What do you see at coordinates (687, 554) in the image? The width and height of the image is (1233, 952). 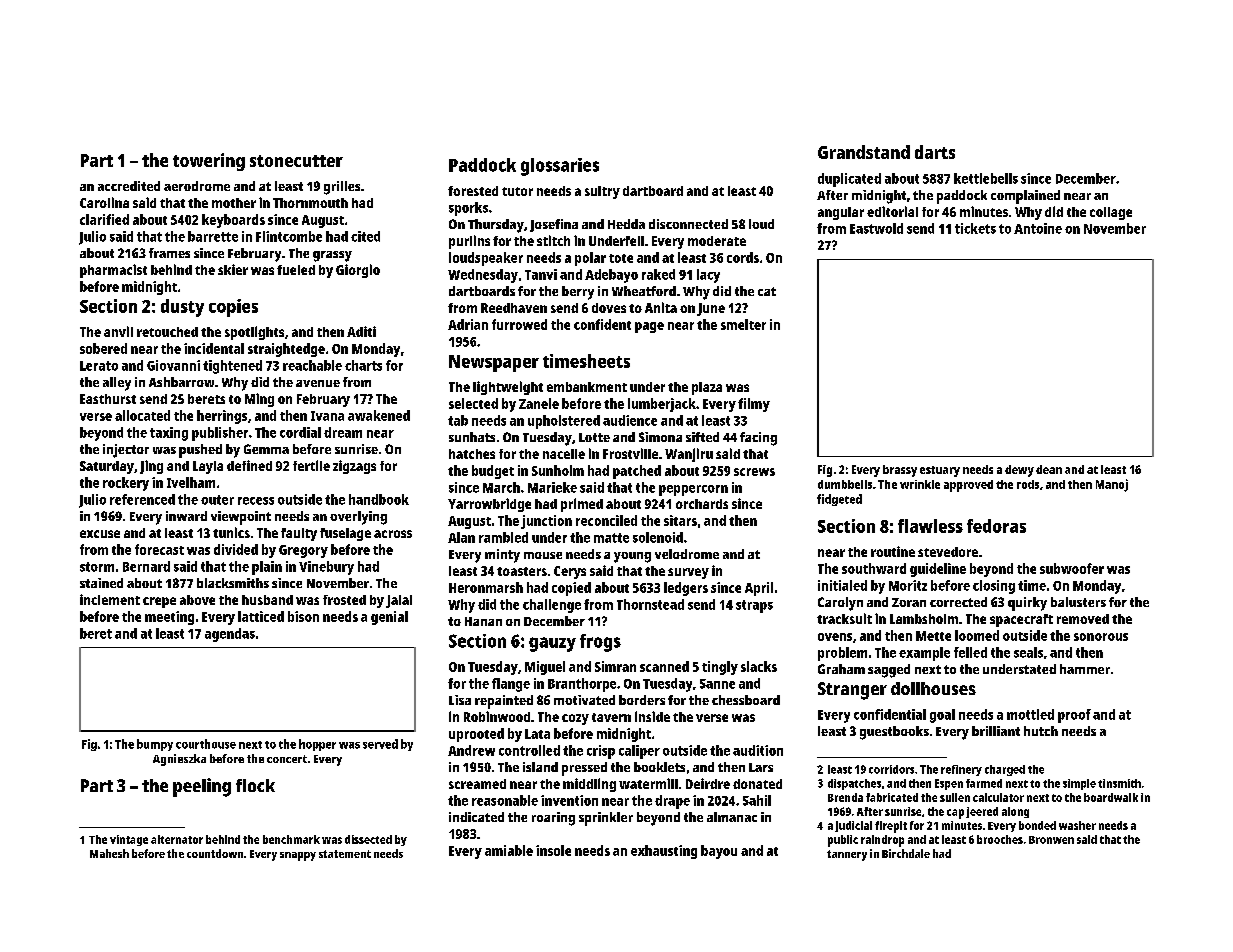 I see `velodrome` at bounding box center [687, 554].
